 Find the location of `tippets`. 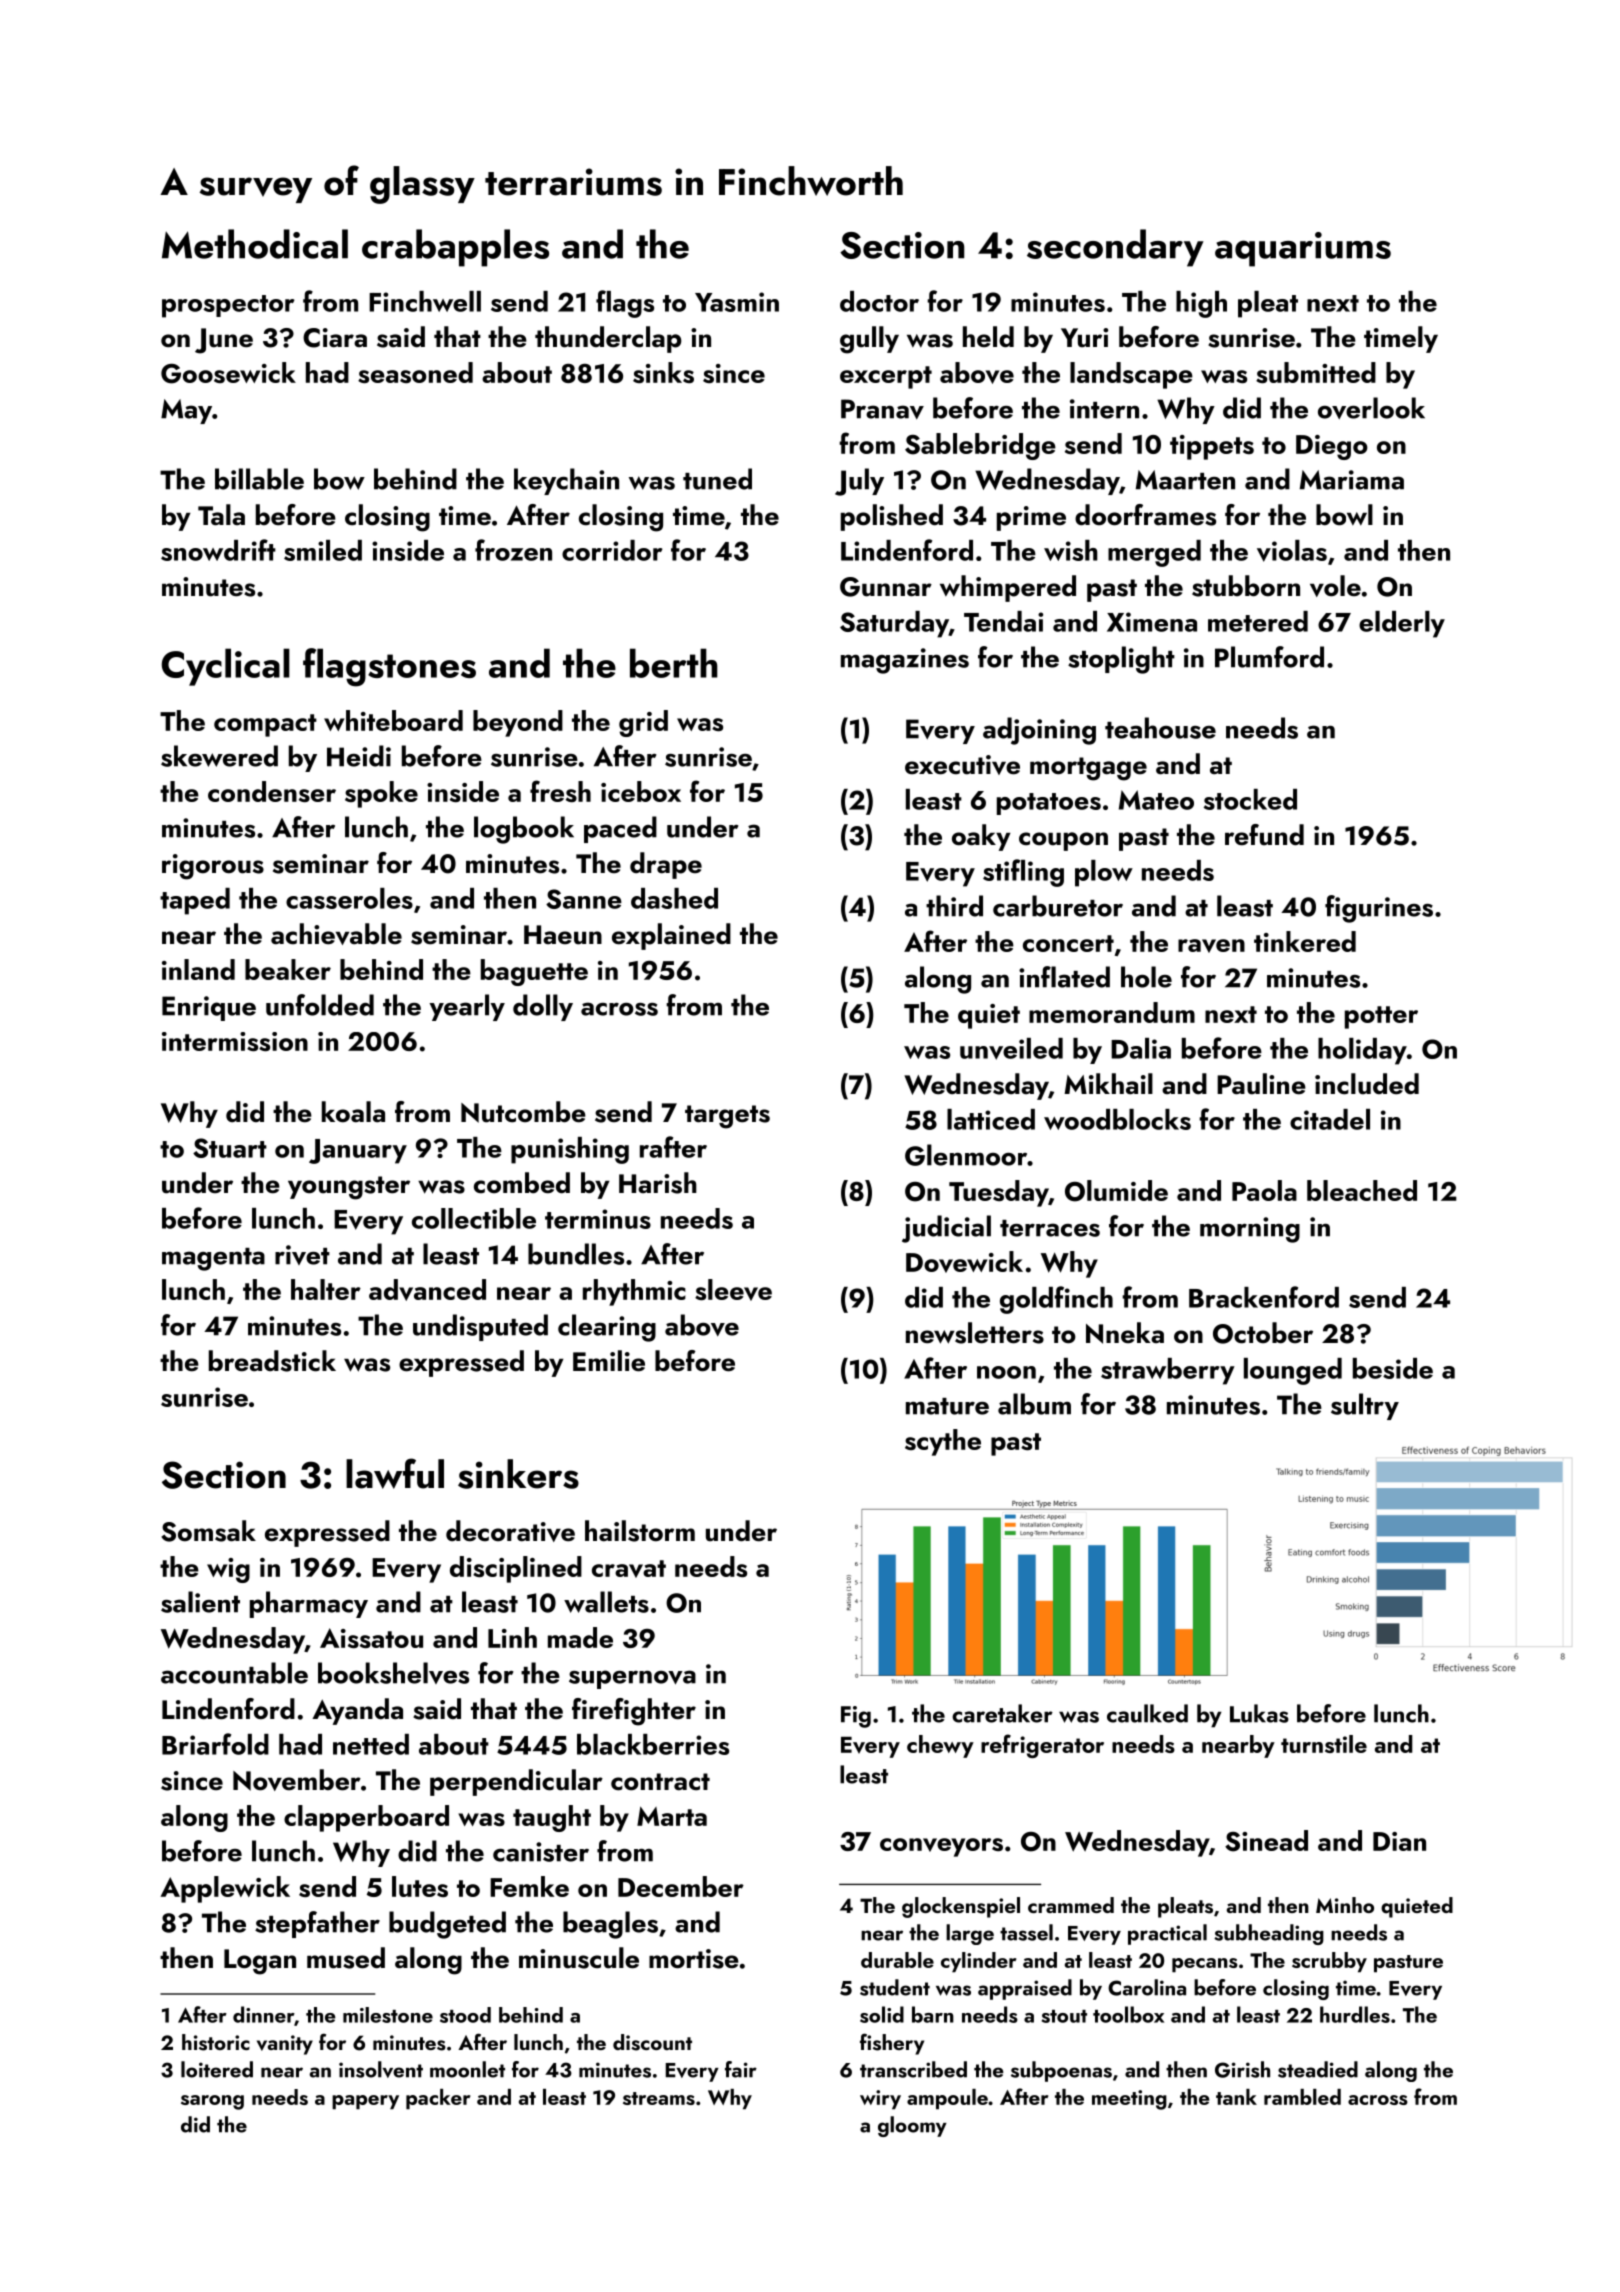

tippets is located at coordinates (1212, 447).
